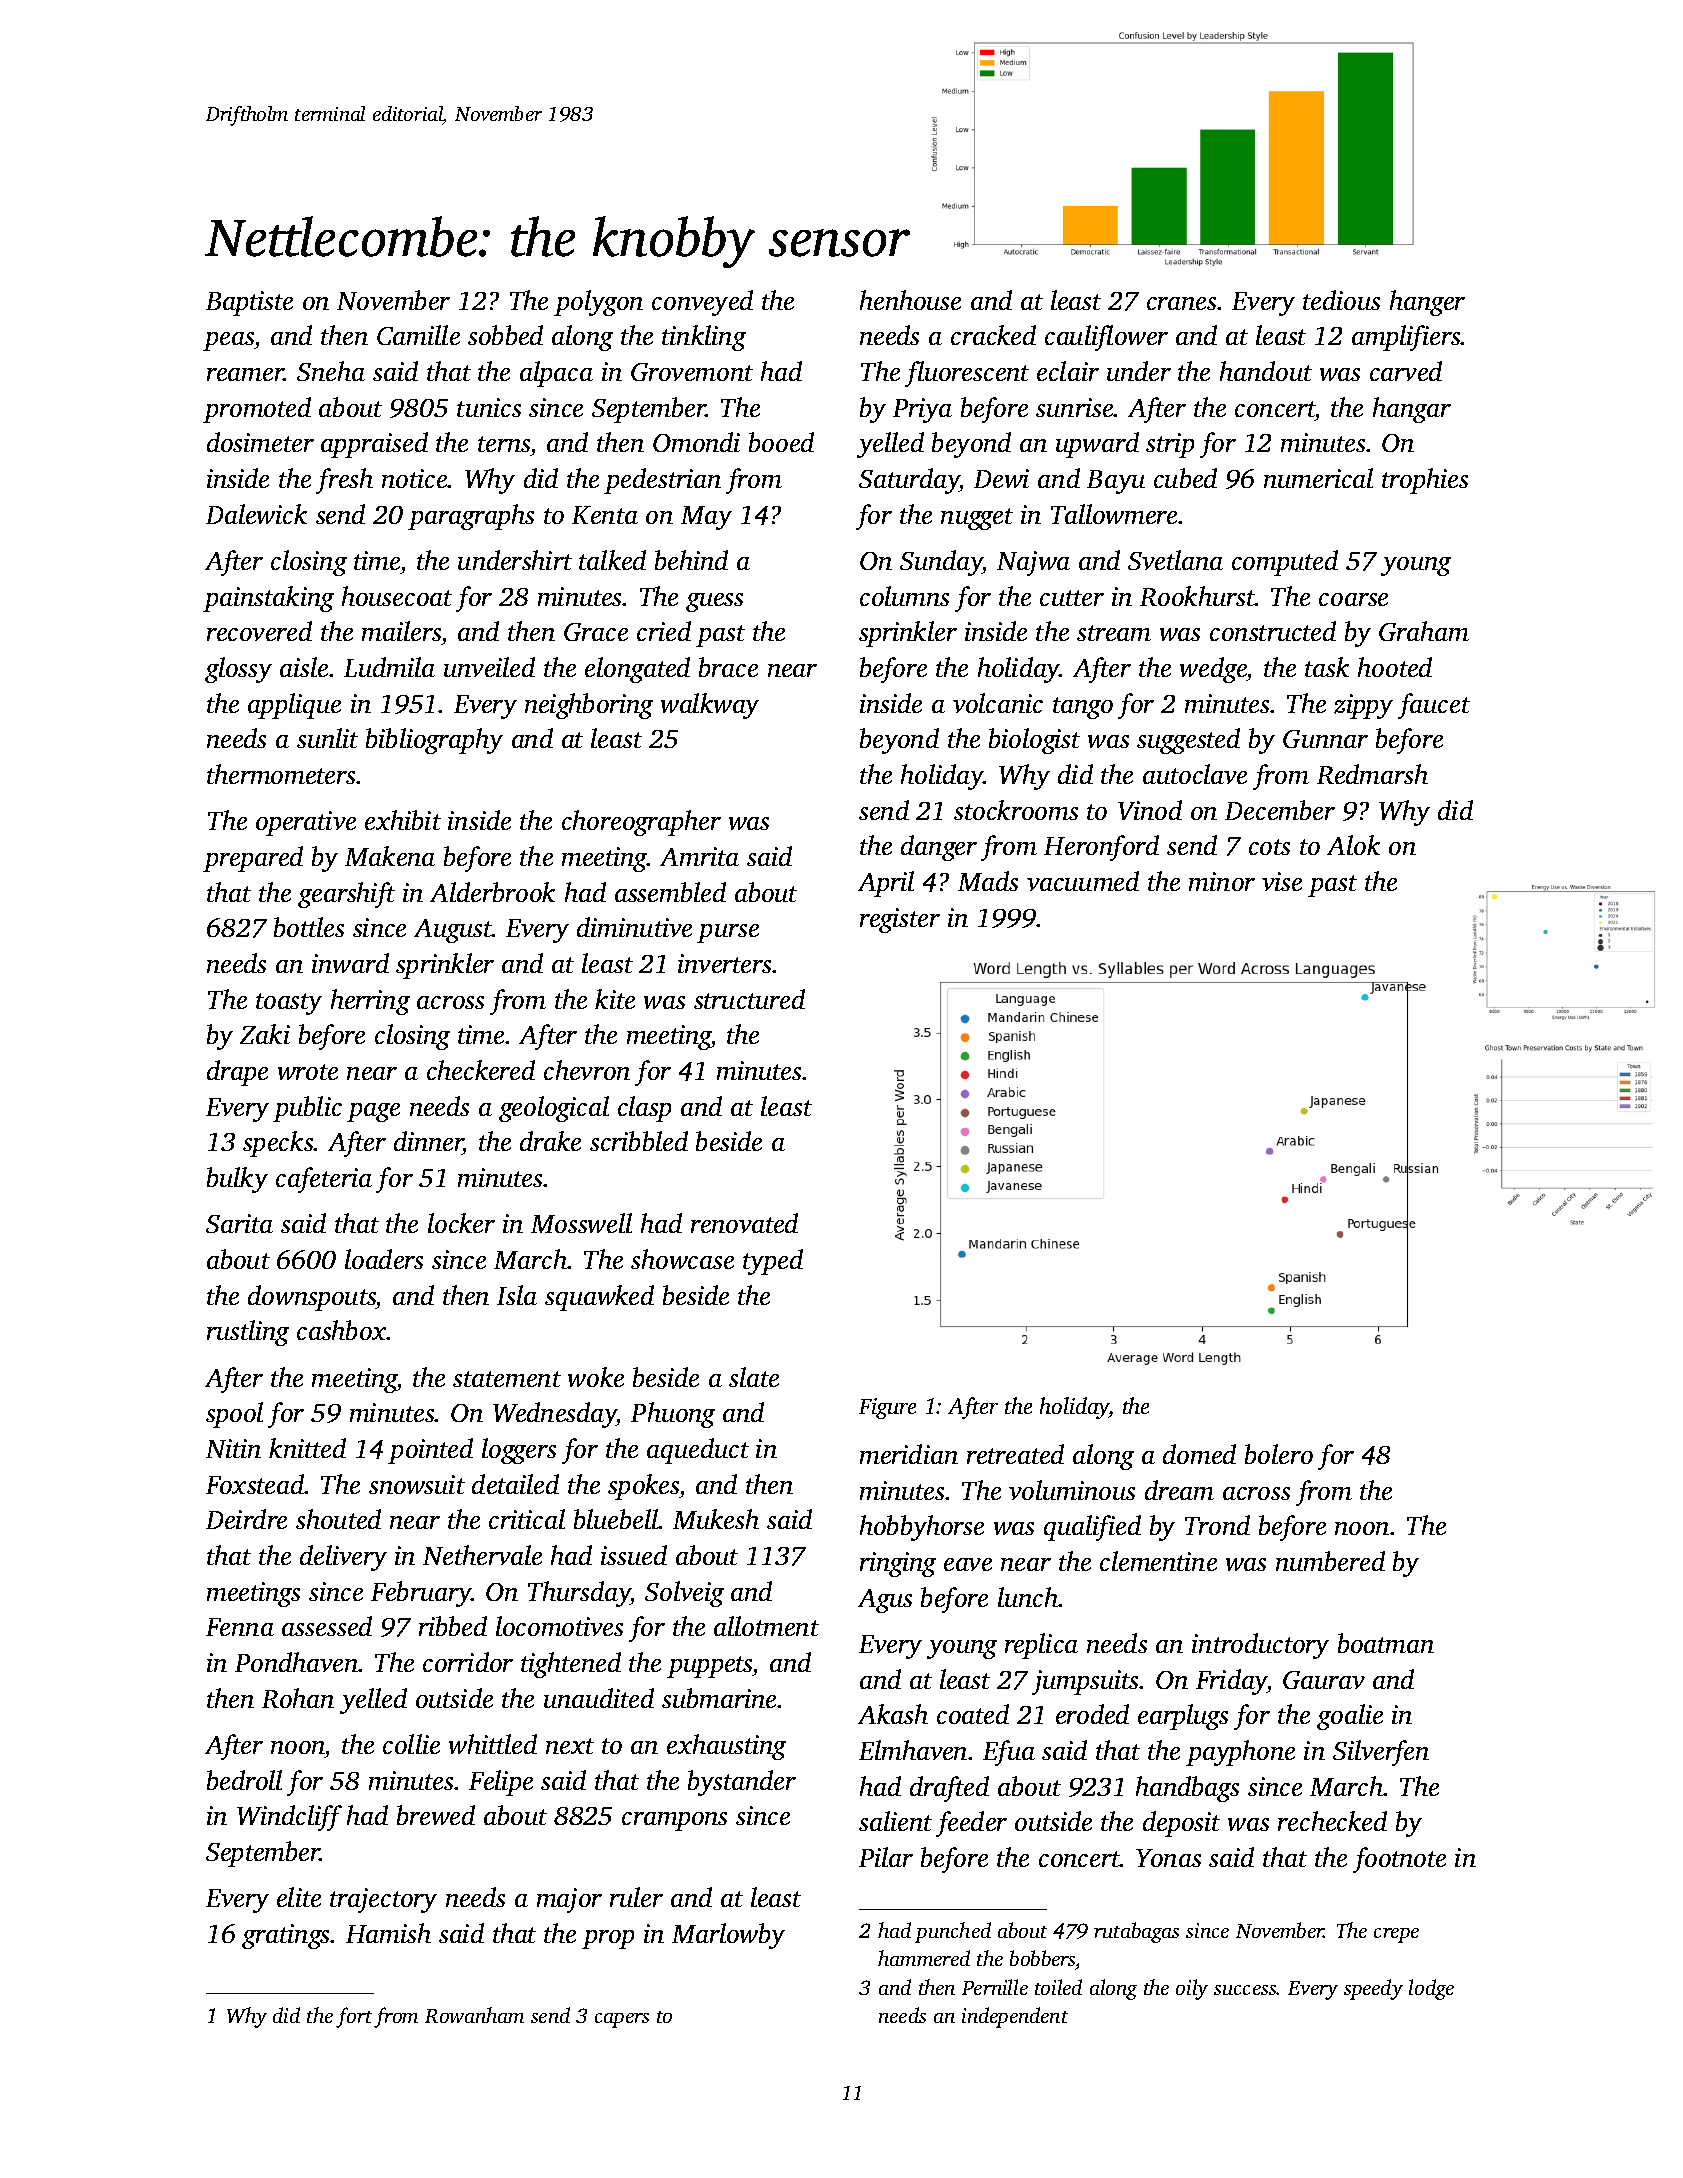  What do you see at coordinates (993, 335) in the page?
I see `cracked` at bounding box center [993, 335].
